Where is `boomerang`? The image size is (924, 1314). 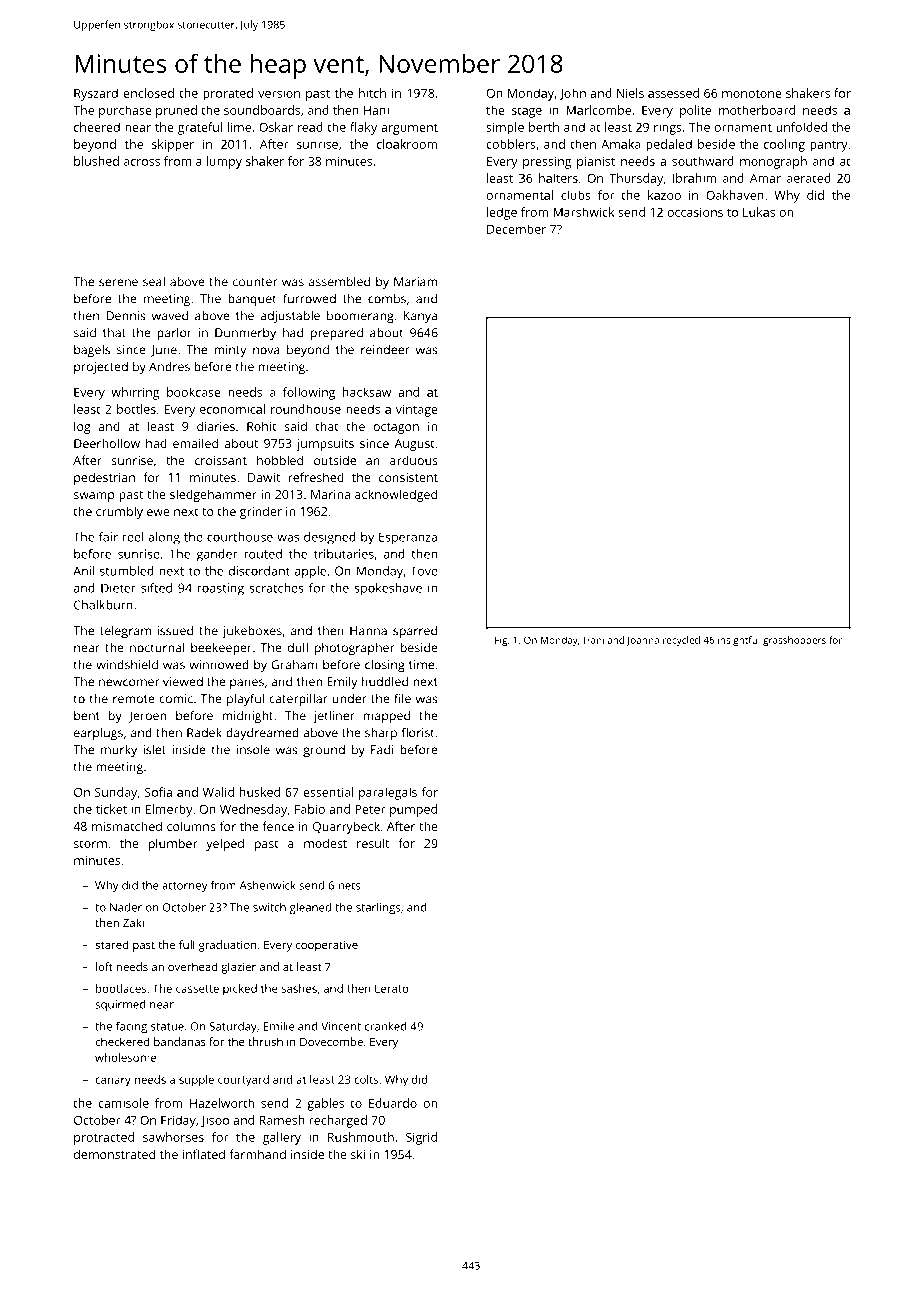 boomerang is located at coordinates (360, 317).
